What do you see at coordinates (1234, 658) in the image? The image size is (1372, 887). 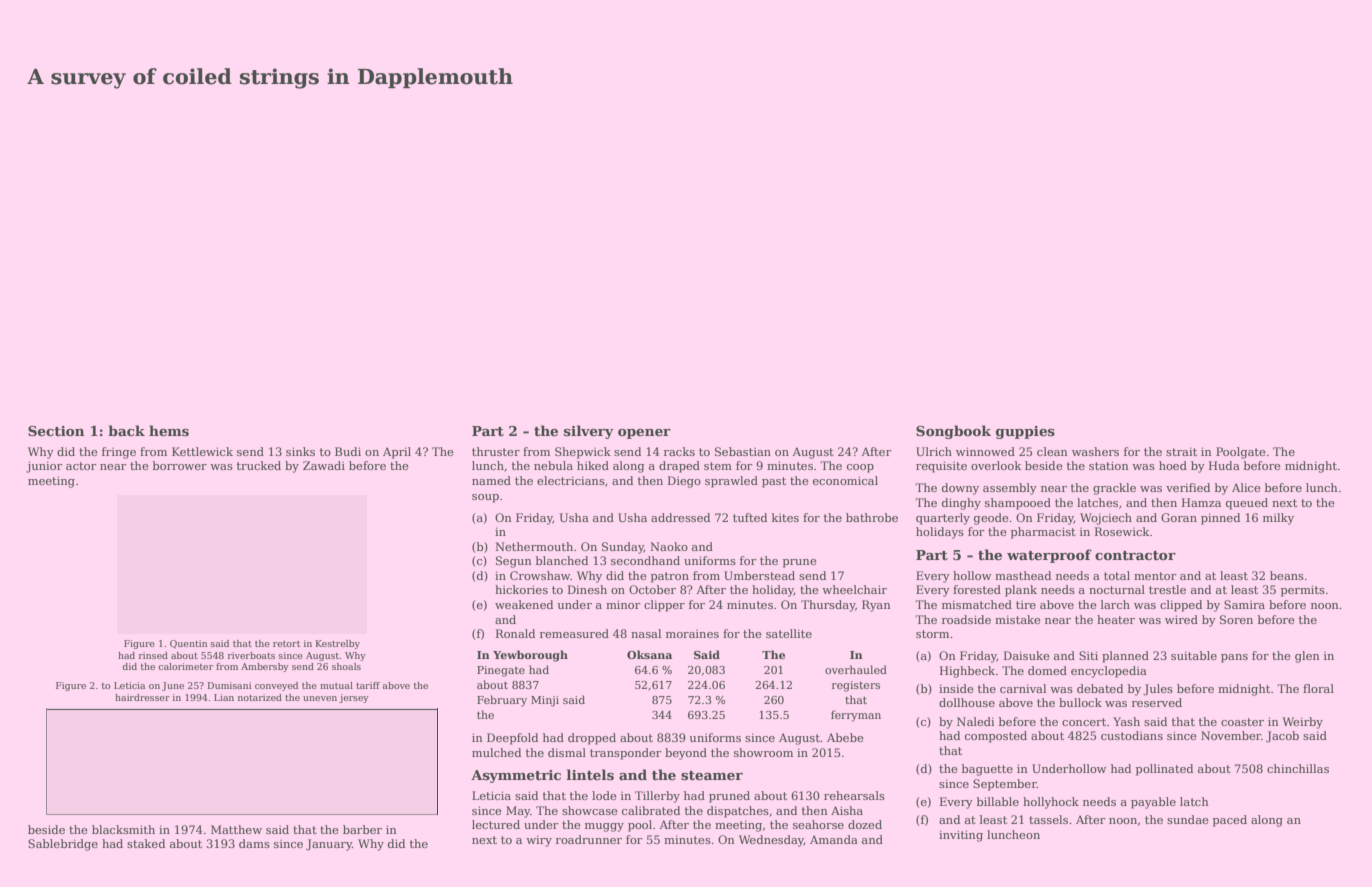 I see `pans` at bounding box center [1234, 658].
